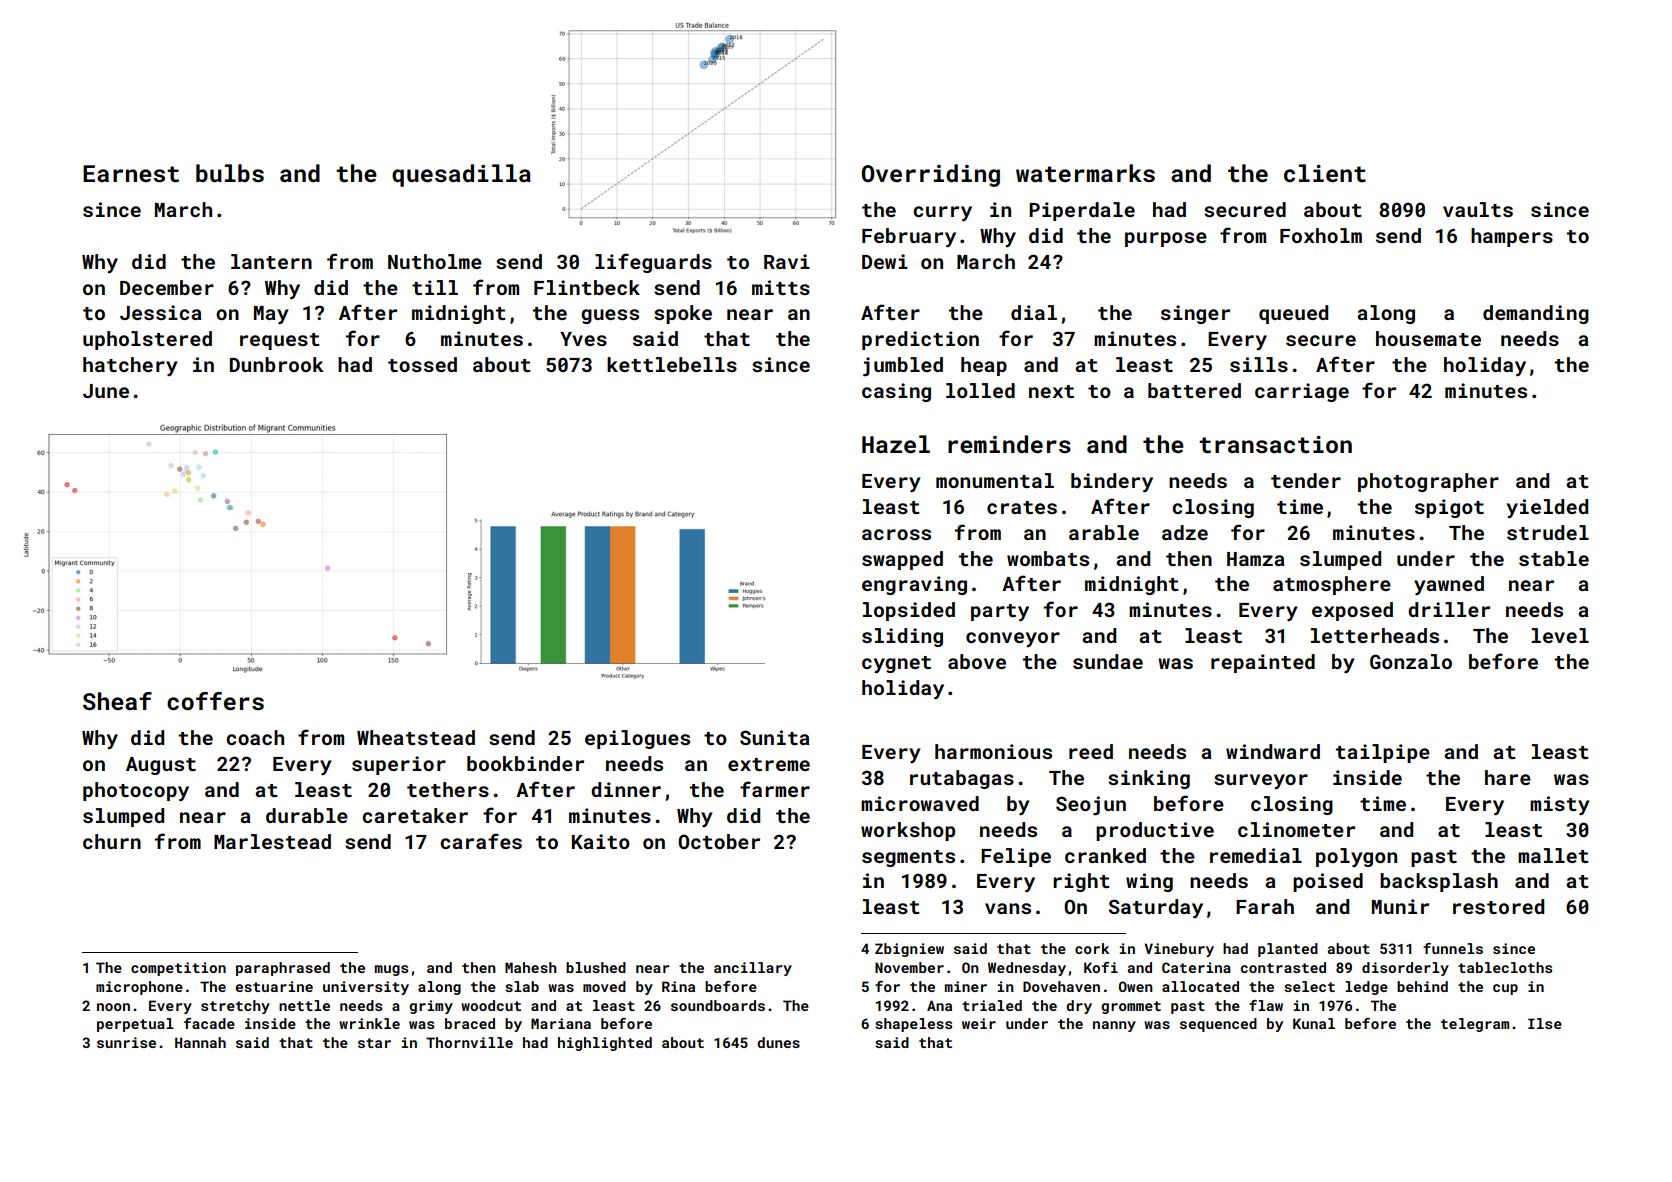 This screenshot has height=1182, width=1672. Describe the element at coordinates (1449, 508) in the screenshot. I see `spigot` at that location.
